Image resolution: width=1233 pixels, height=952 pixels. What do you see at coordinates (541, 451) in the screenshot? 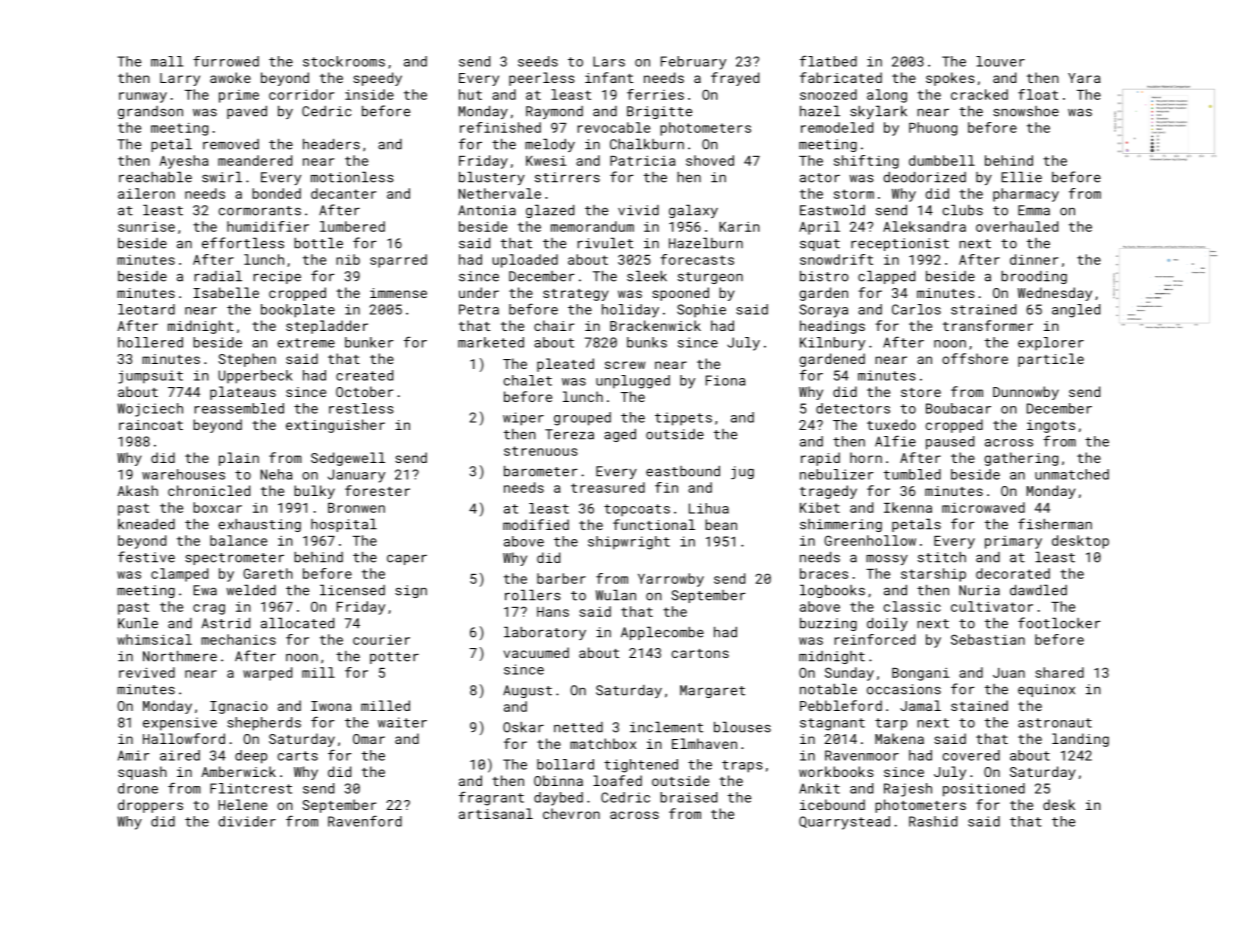
I see `strenuous` at bounding box center [541, 451].
